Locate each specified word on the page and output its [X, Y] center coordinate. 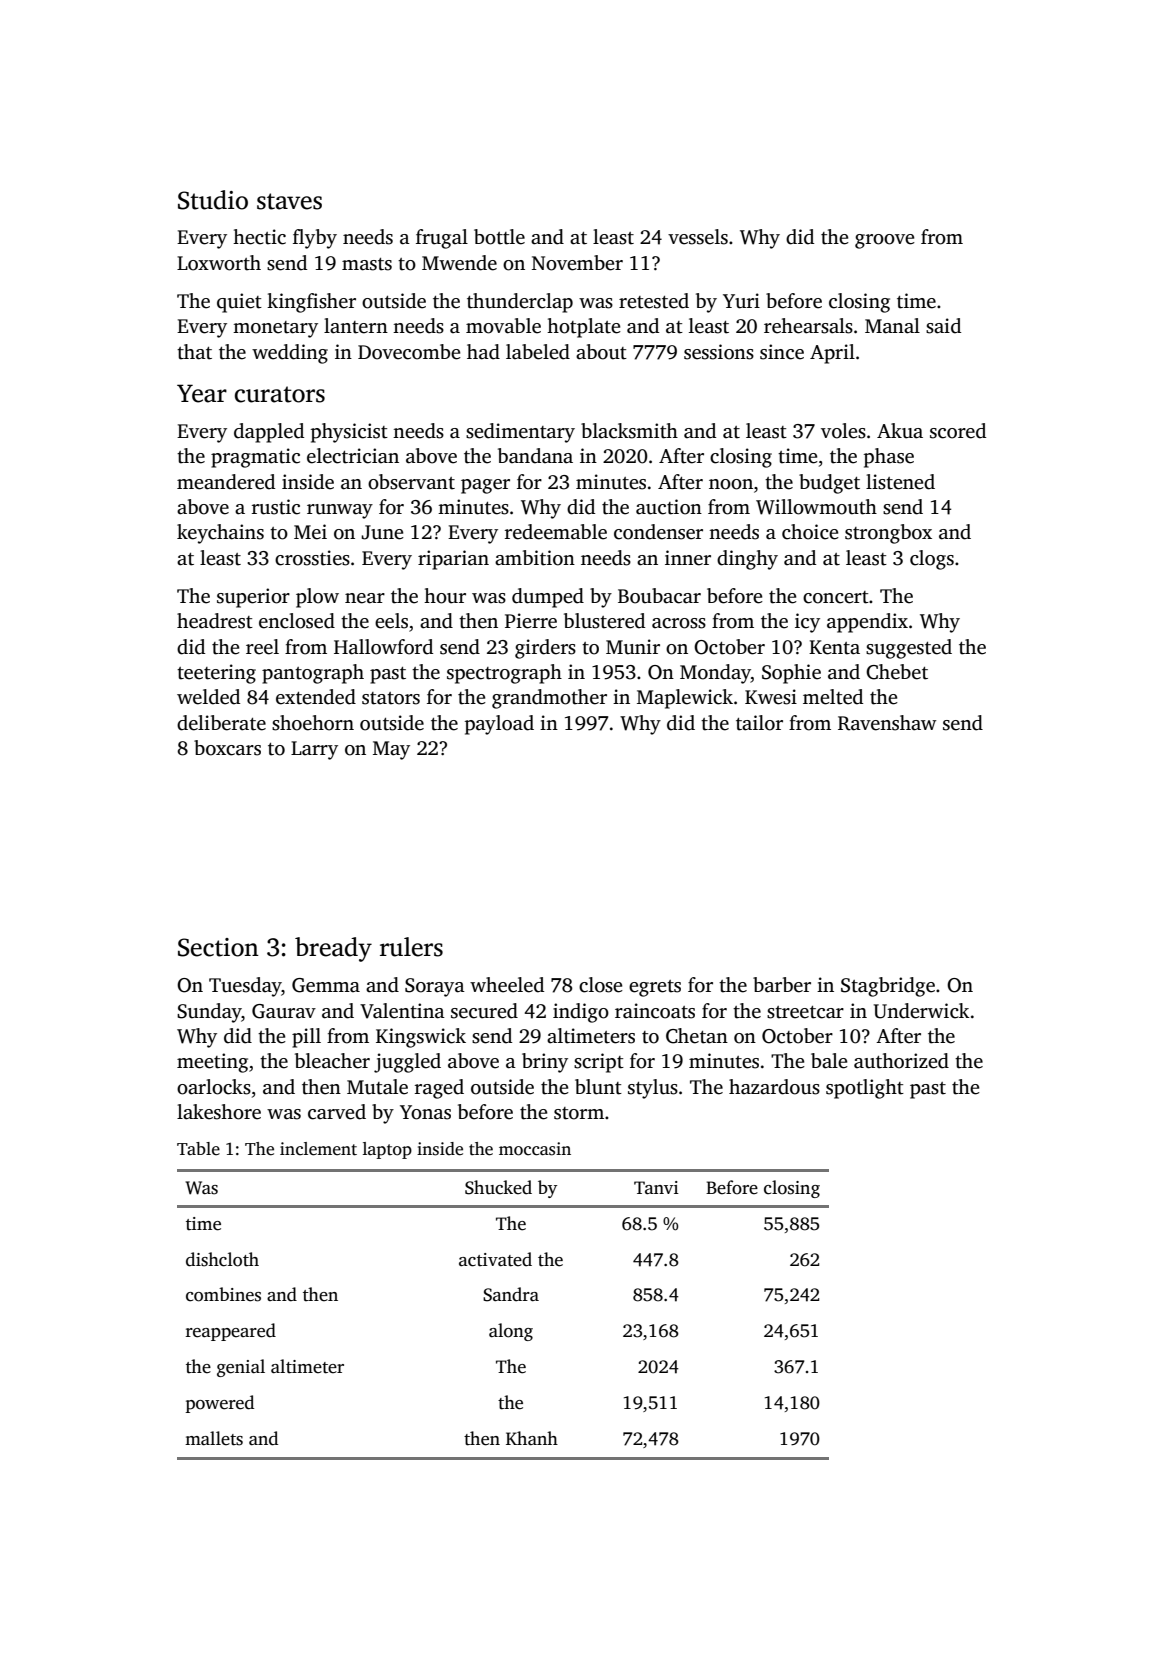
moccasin [535, 1149]
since [782, 352]
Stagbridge [888, 987]
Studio [213, 200]
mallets [214, 1438]
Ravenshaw [887, 723]
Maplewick [685, 699]
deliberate [221, 723]
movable [503, 326]
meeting [212, 1063]
